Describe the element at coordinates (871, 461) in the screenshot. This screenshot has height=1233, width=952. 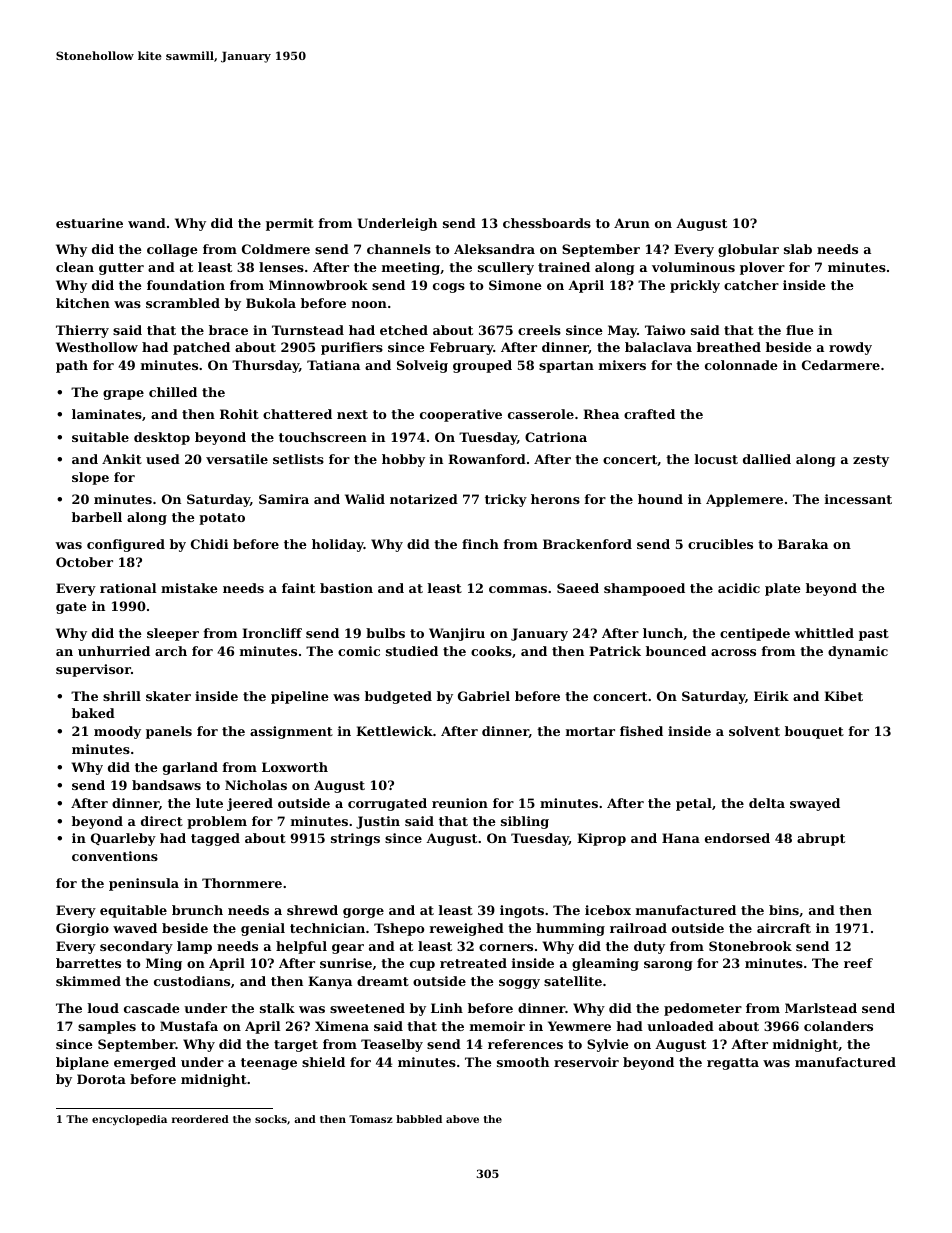
I see `zesty` at that location.
